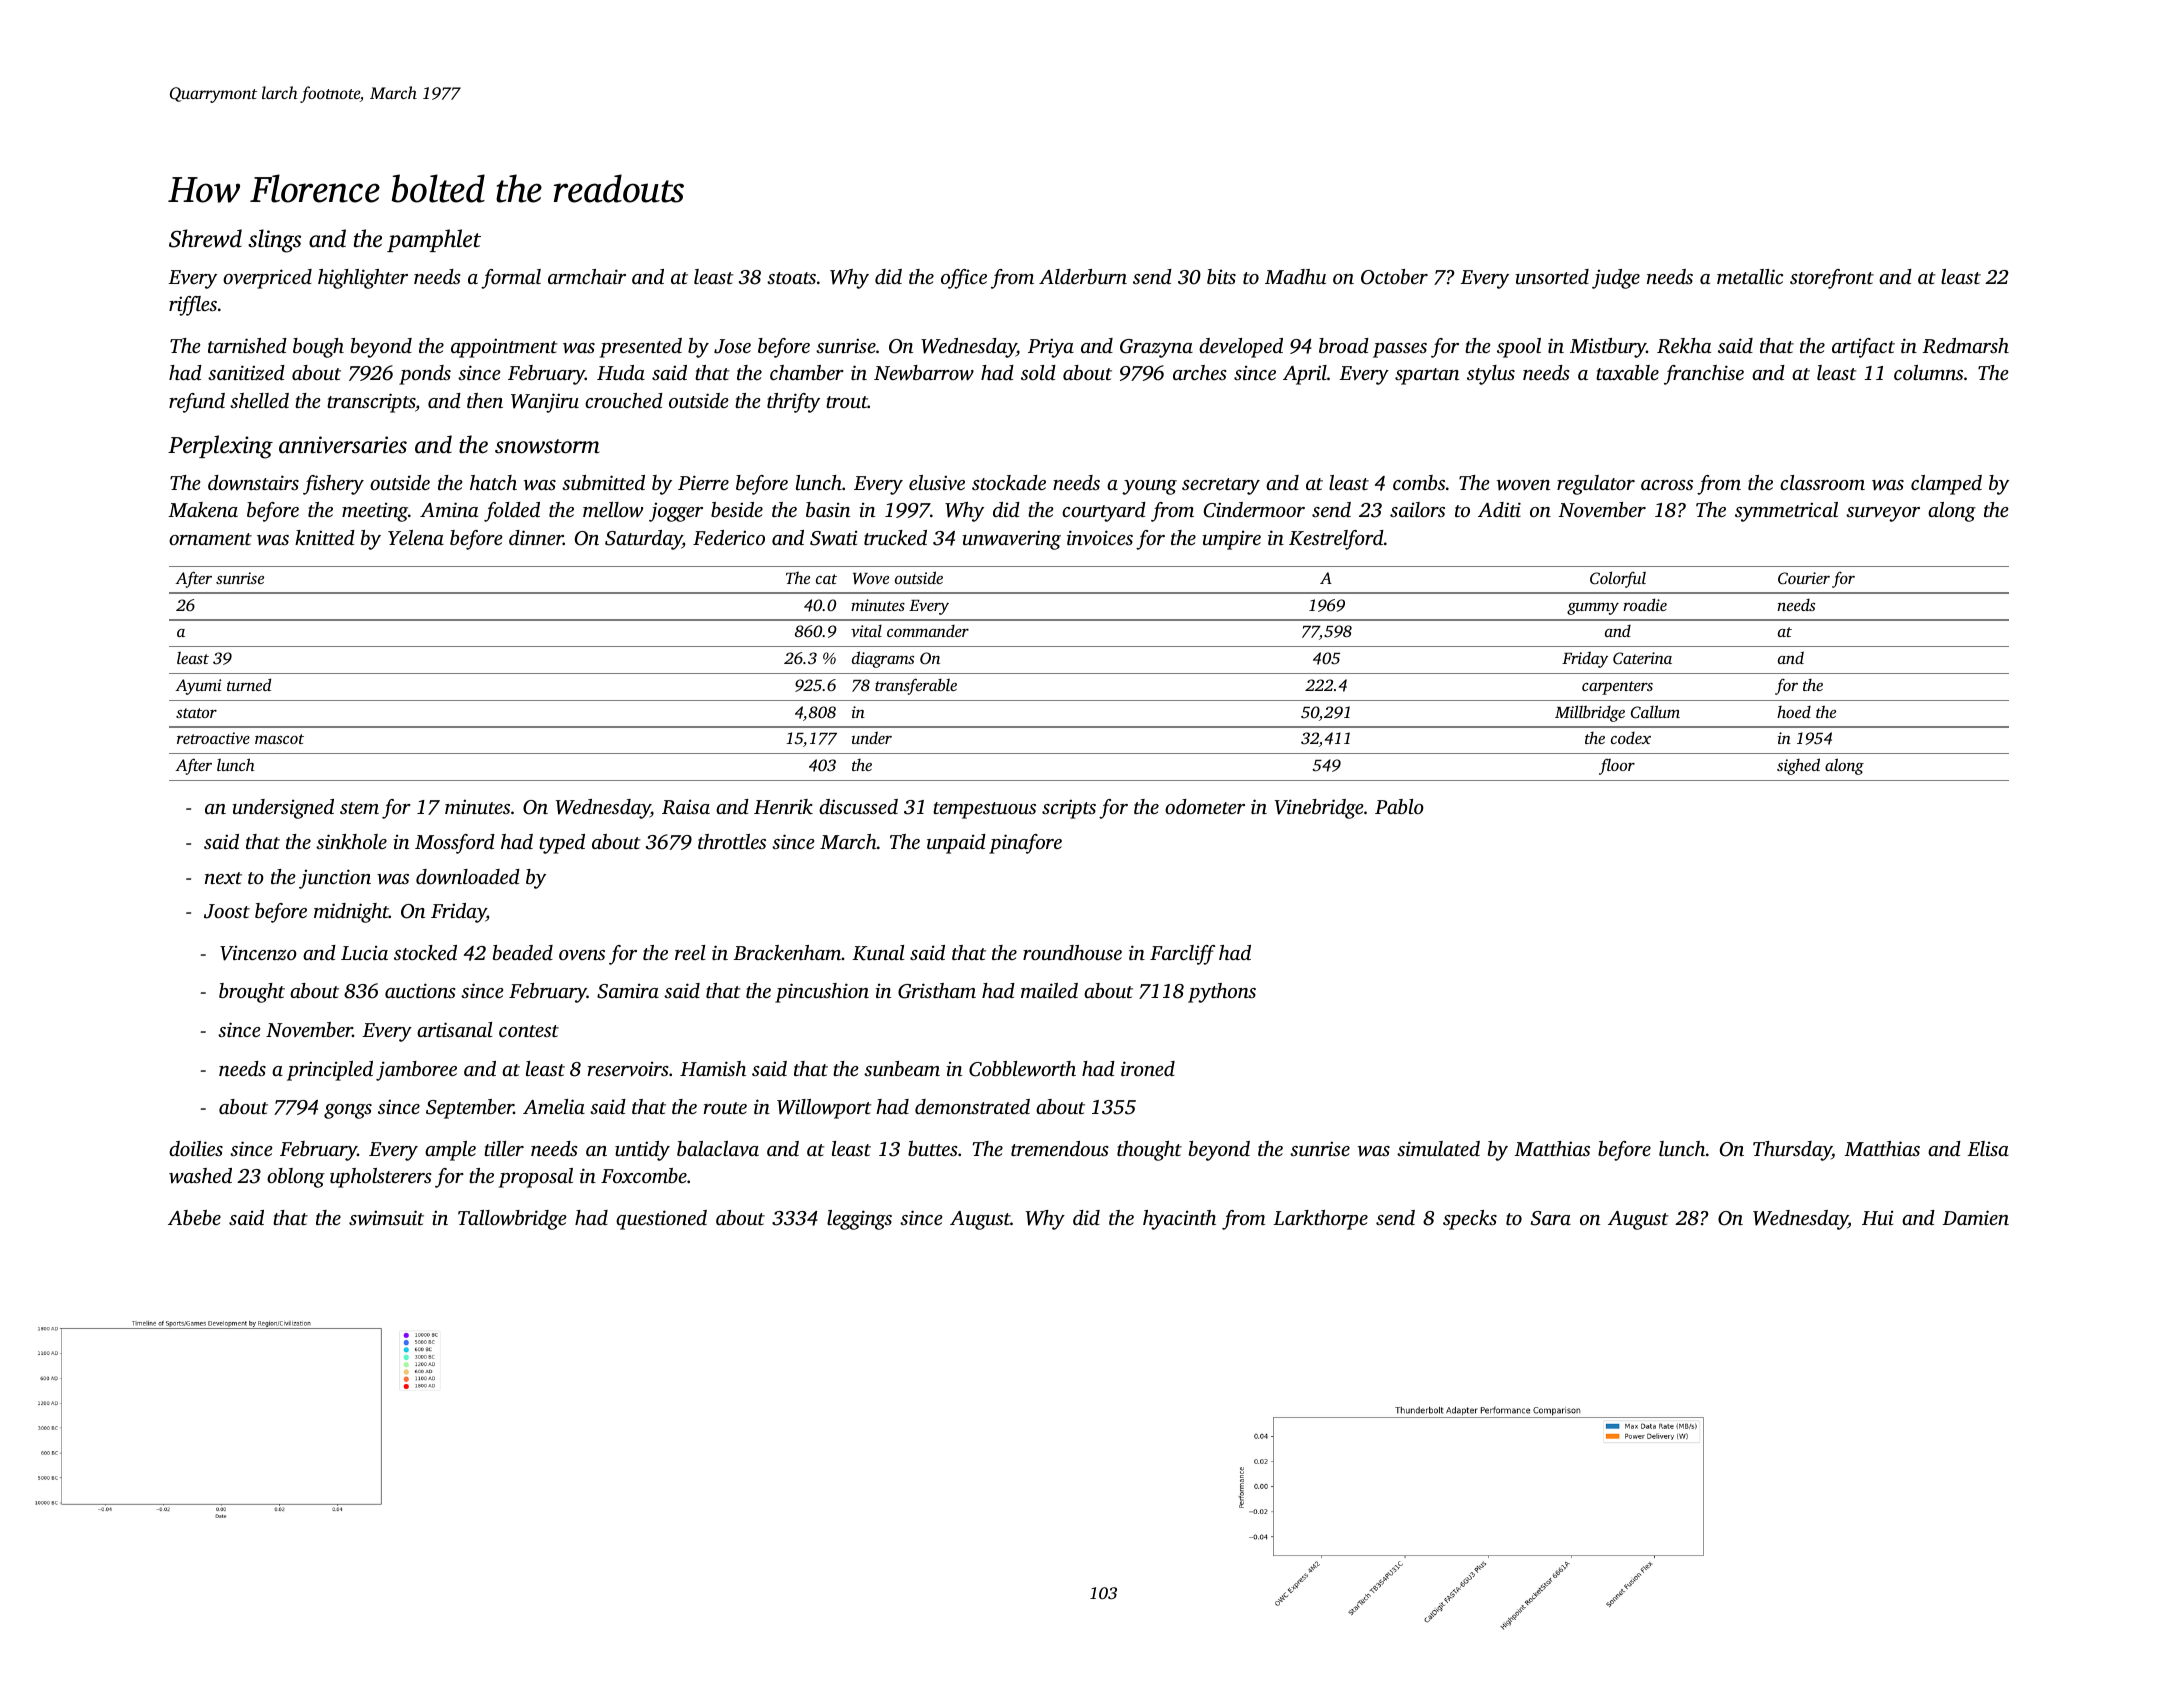  What do you see at coordinates (1399, 806) in the screenshot?
I see `Pablo` at bounding box center [1399, 806].
